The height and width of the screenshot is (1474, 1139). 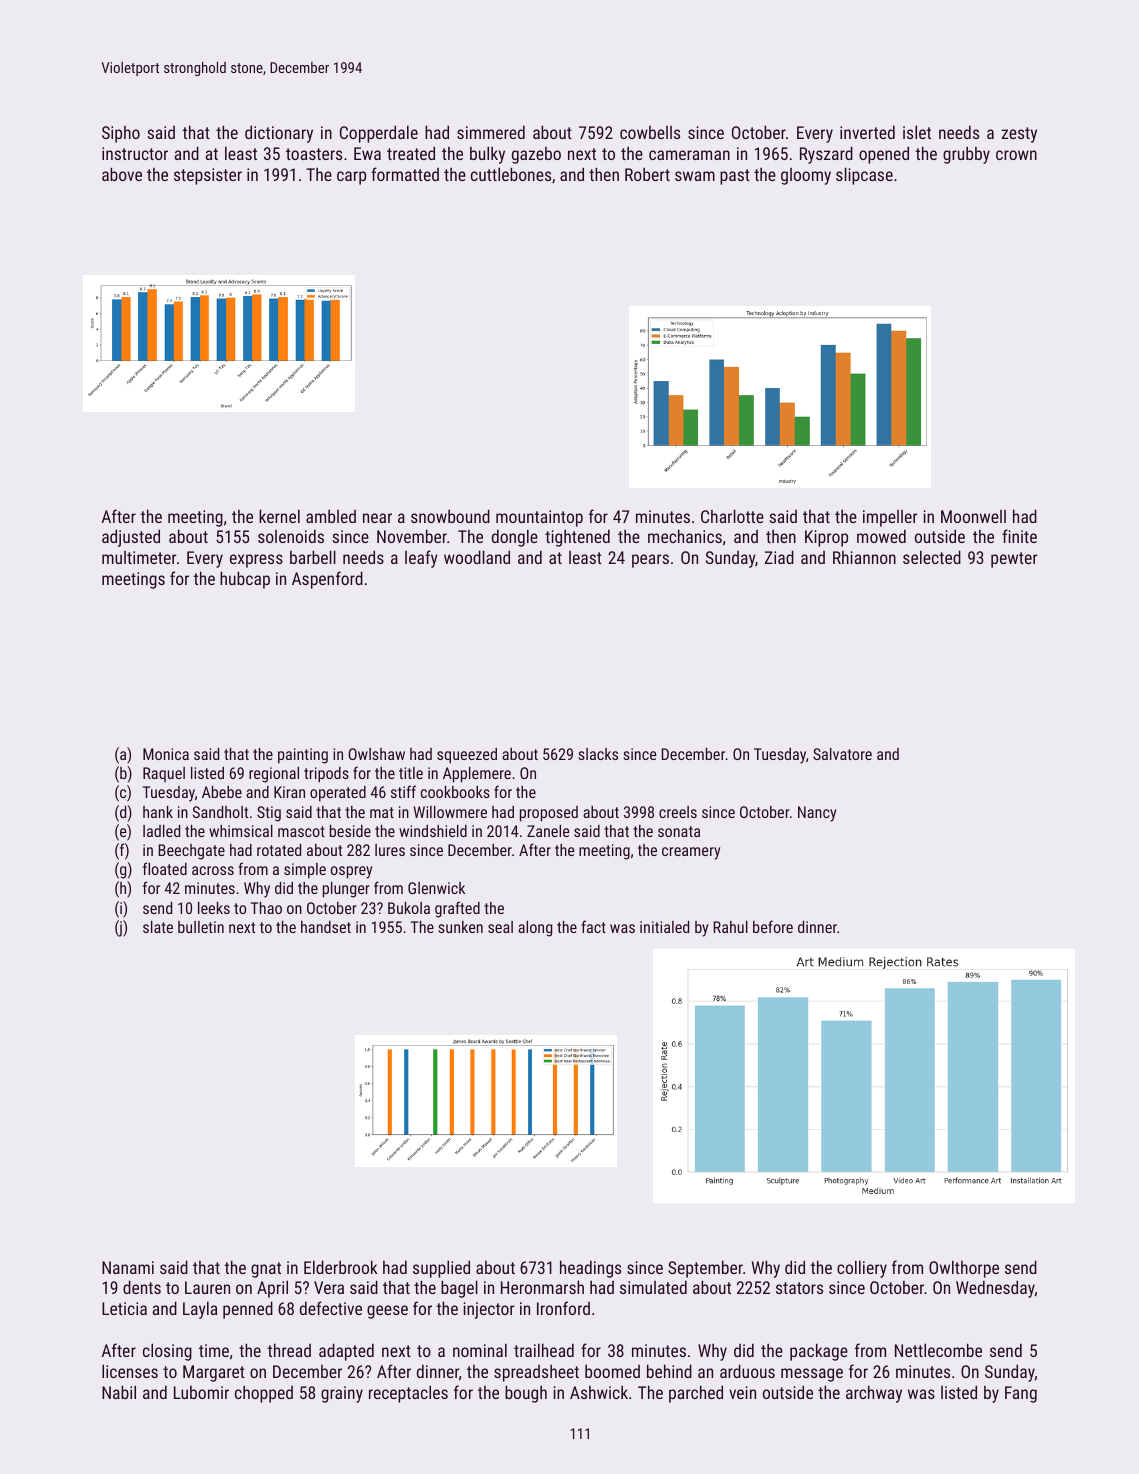 I want to click on Monica, so click(x=166, y=754).
